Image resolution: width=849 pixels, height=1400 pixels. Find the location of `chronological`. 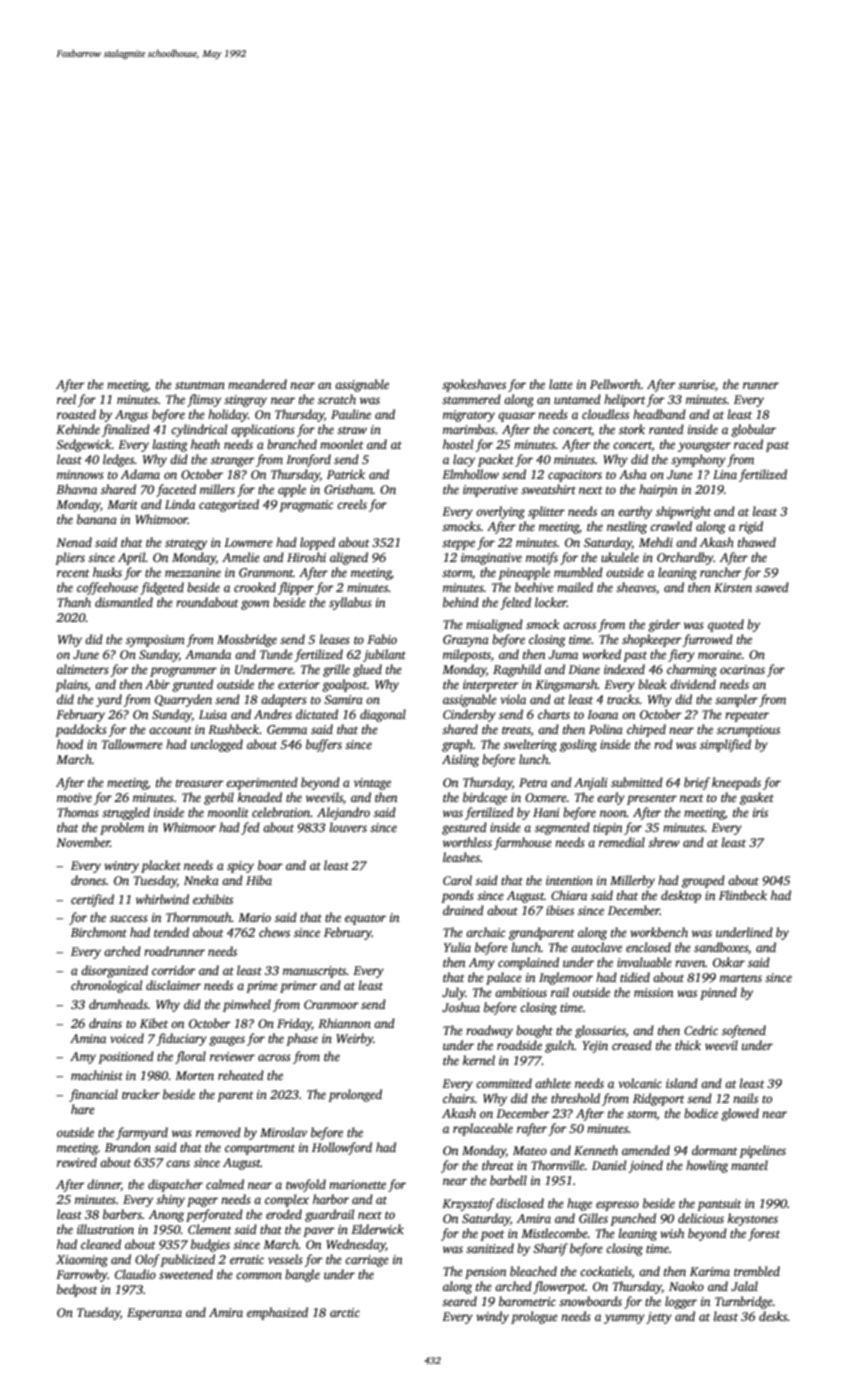

chronological is located at coordinates (106, 986).
